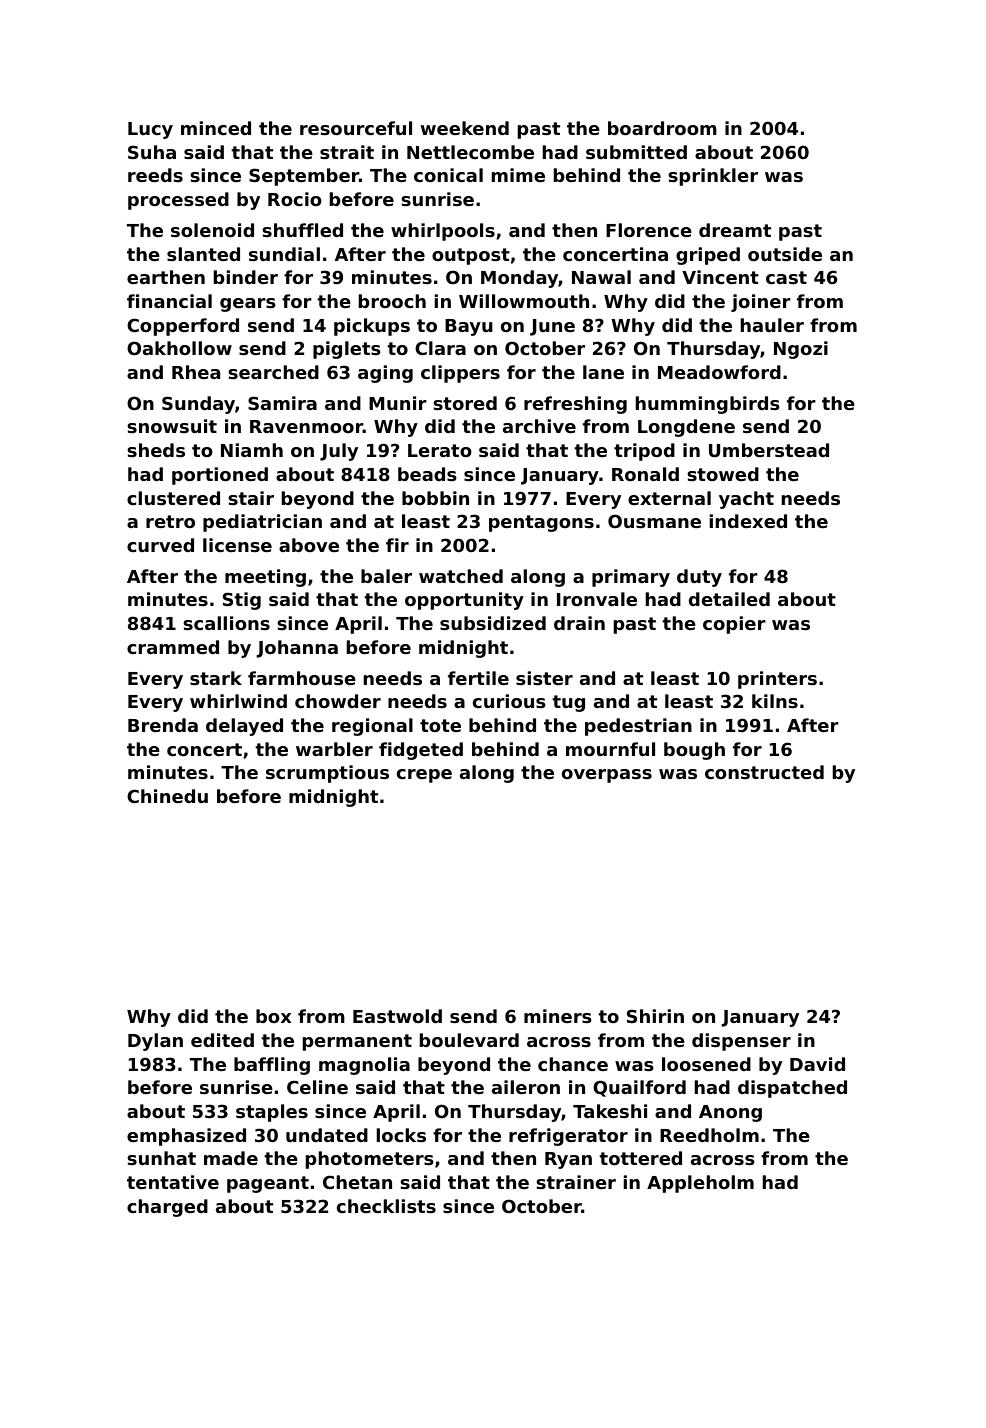 This screenshot has width=986, height=1428. Describe the element at coordinates (297, 649) in the screenshot. I see `Johanna` at that location.
